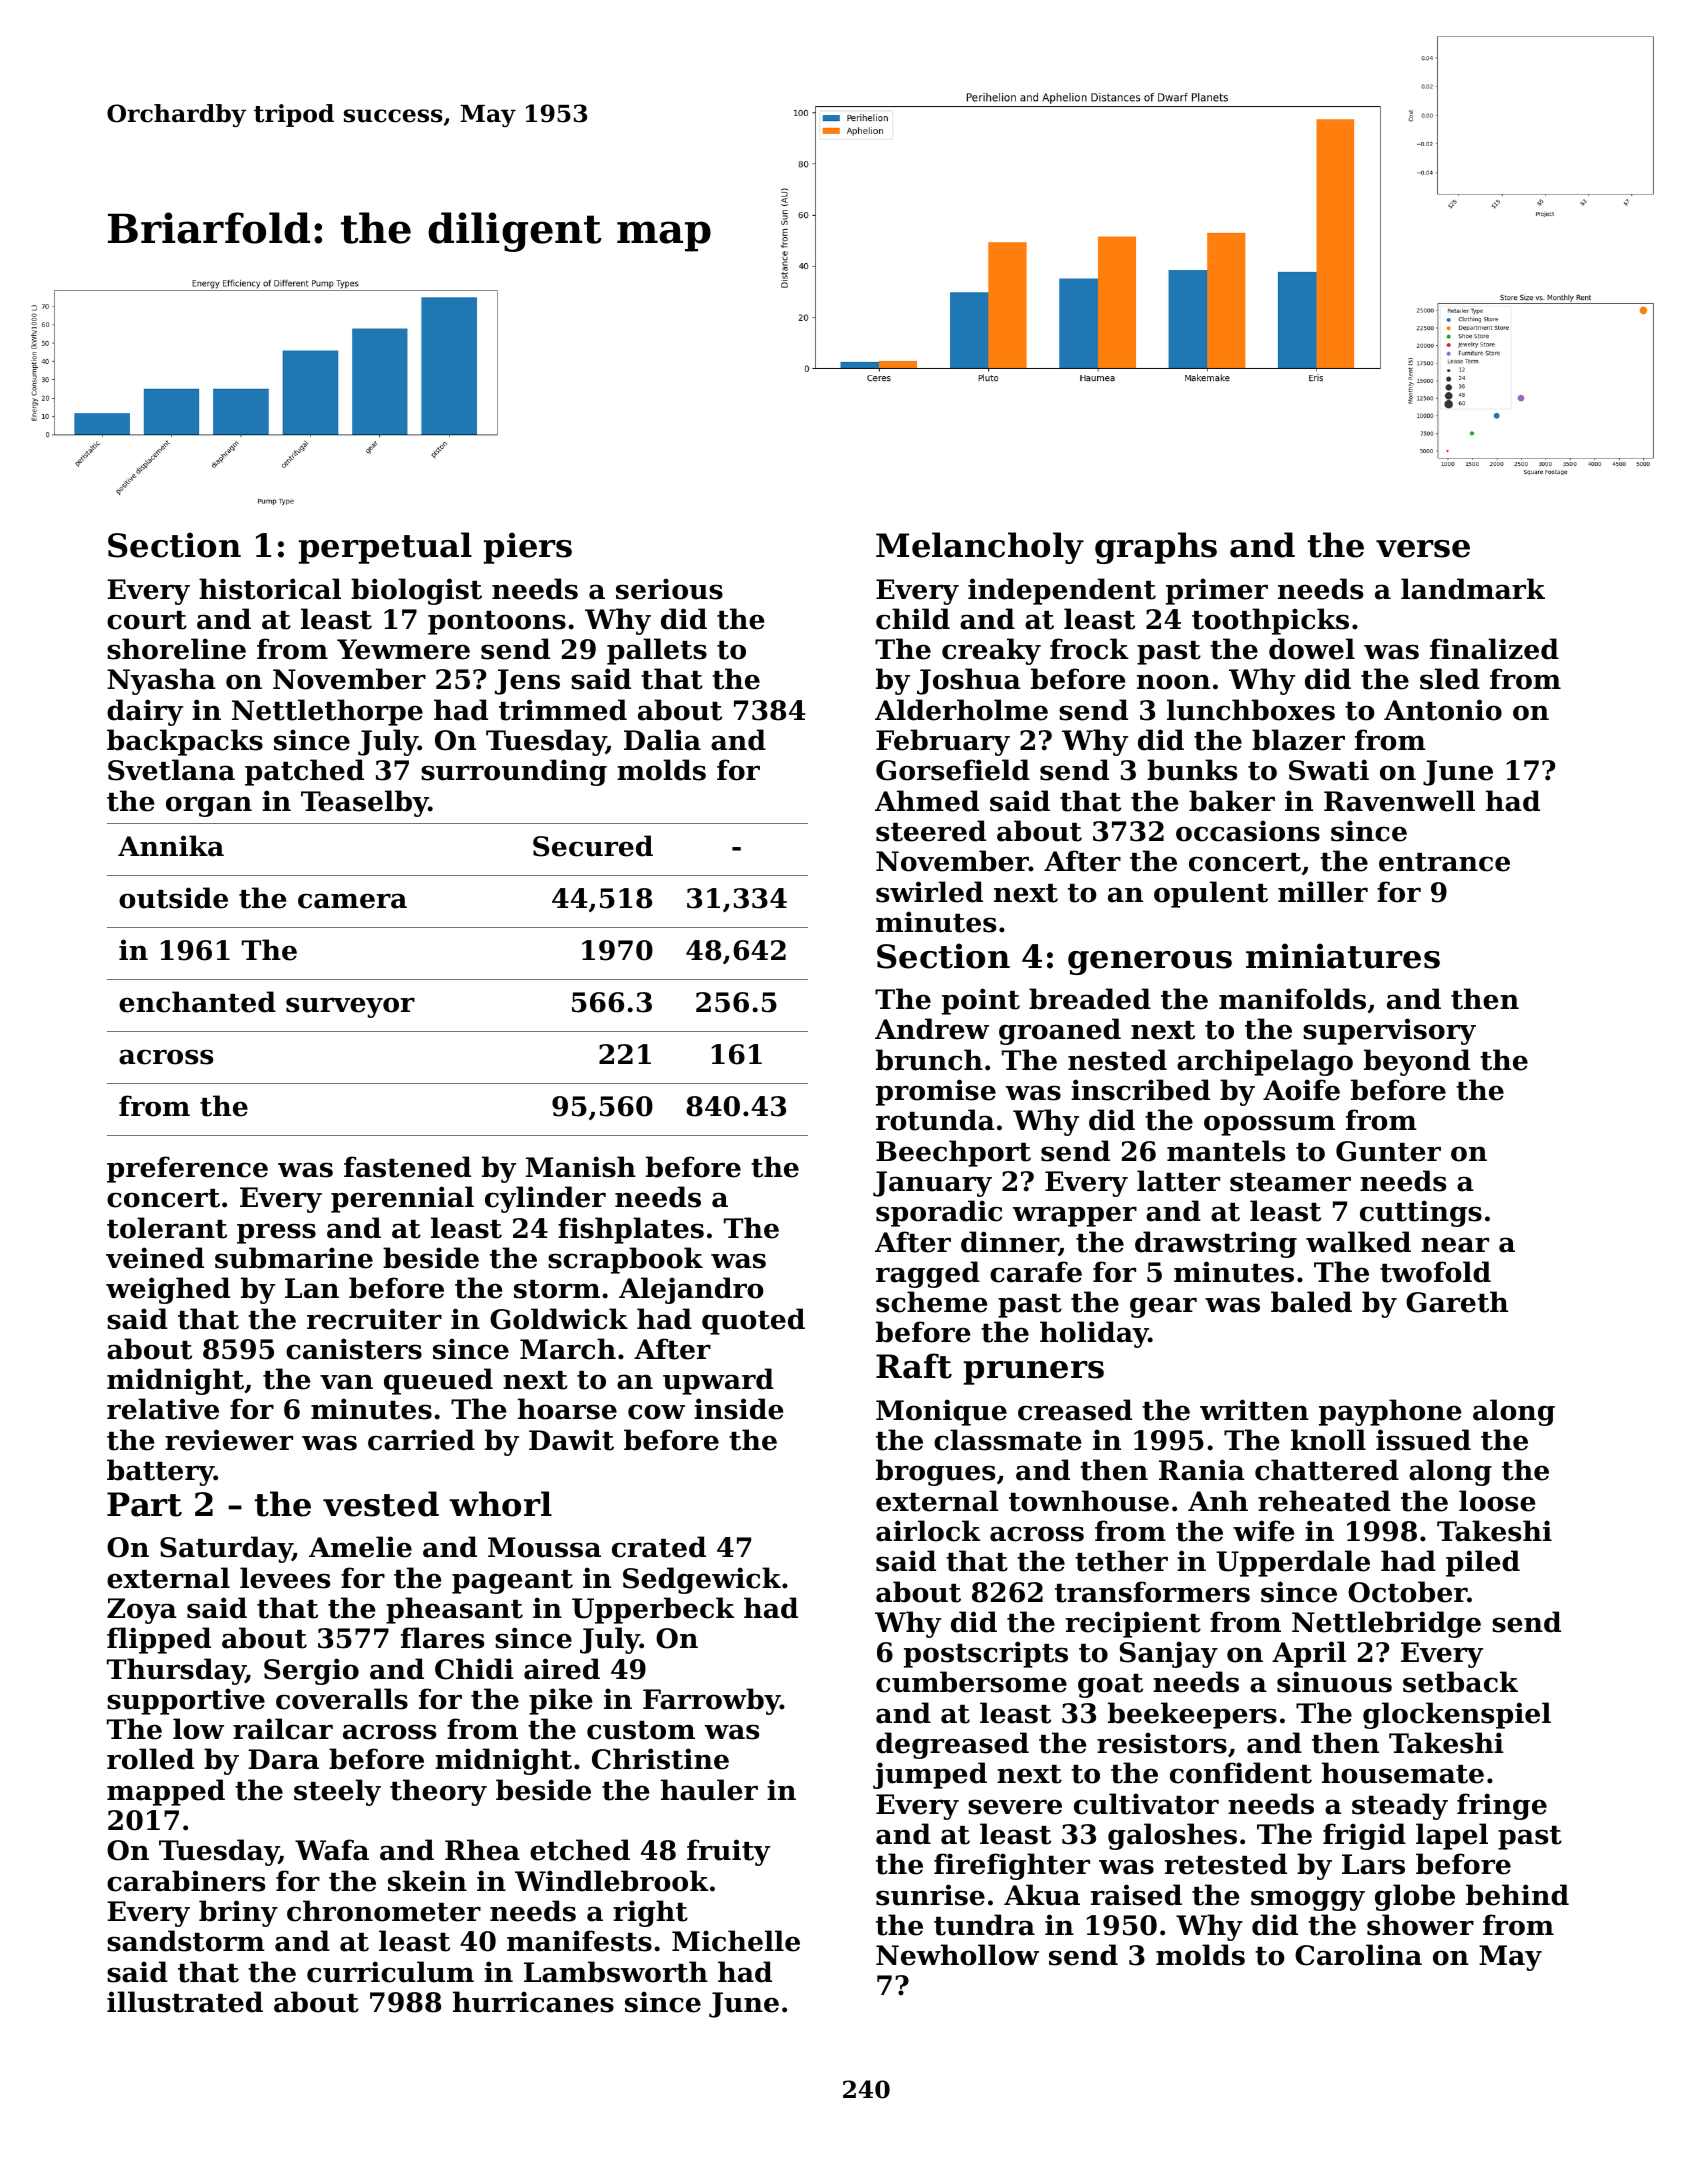  What do you see at coordinates (352, 901) in the screenshot?
I see `camera` at bounding box center [352, 901].
